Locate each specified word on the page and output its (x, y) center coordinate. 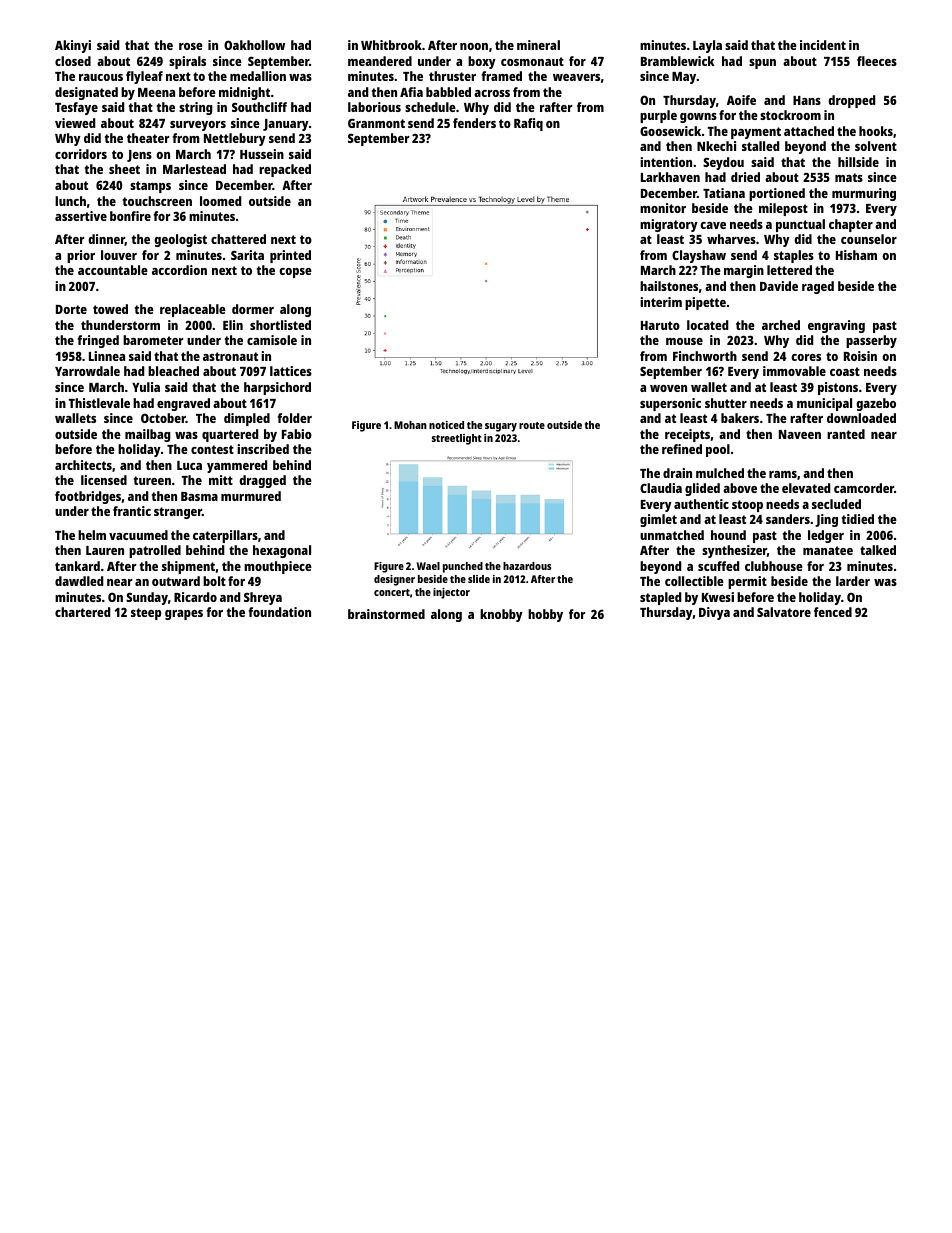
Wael (428, 566)
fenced (833, 612)
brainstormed (386, 614)
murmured (251, 496)
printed (290, 256)
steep (146, 614)
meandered (380, 61)
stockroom (790, 115)
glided (702, 489)
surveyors (198, 126)
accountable (113, 270)
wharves (731, 239)
